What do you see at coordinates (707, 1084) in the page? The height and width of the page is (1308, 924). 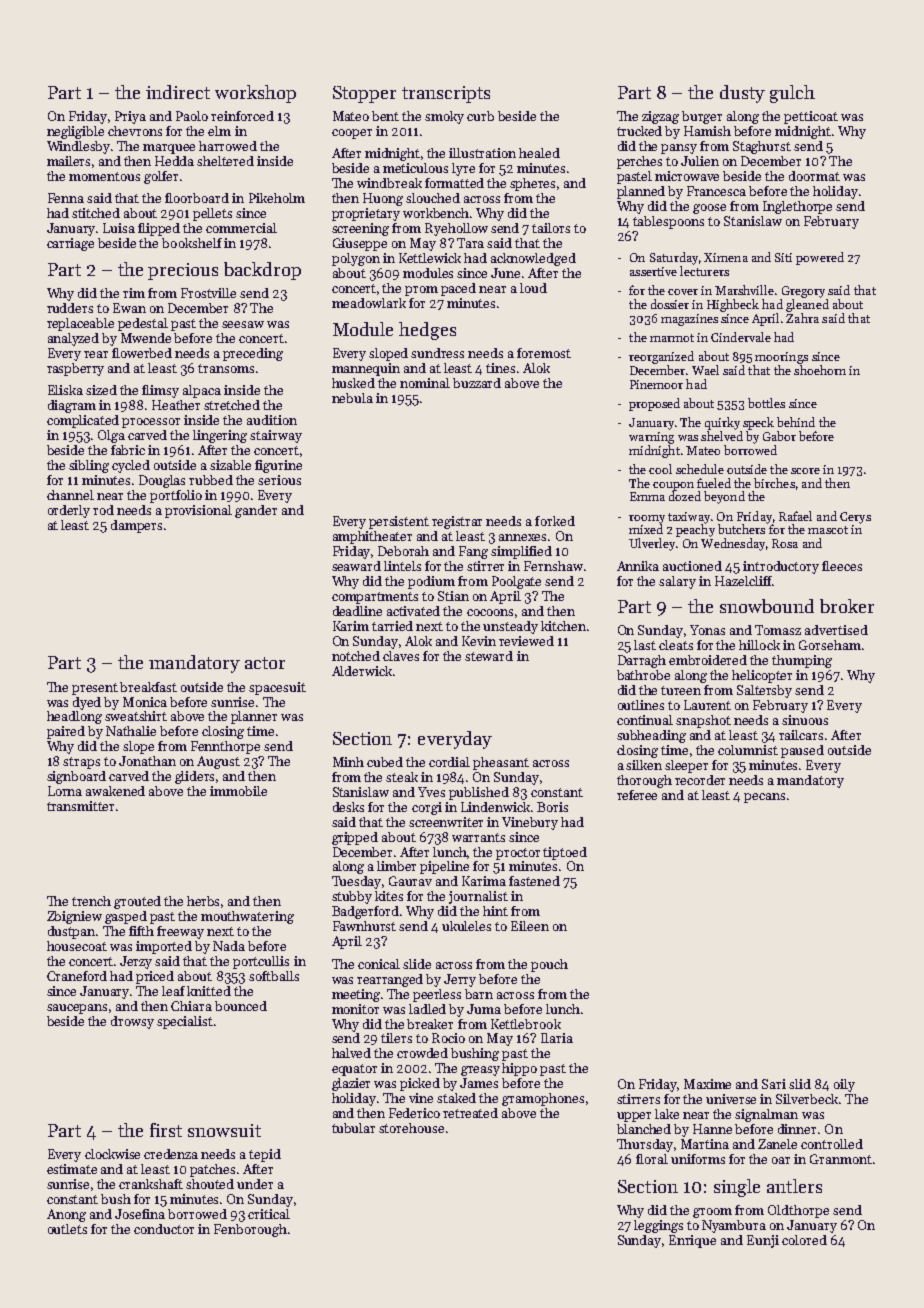 I see `Maxime` at bounding box center [707, 1084].
